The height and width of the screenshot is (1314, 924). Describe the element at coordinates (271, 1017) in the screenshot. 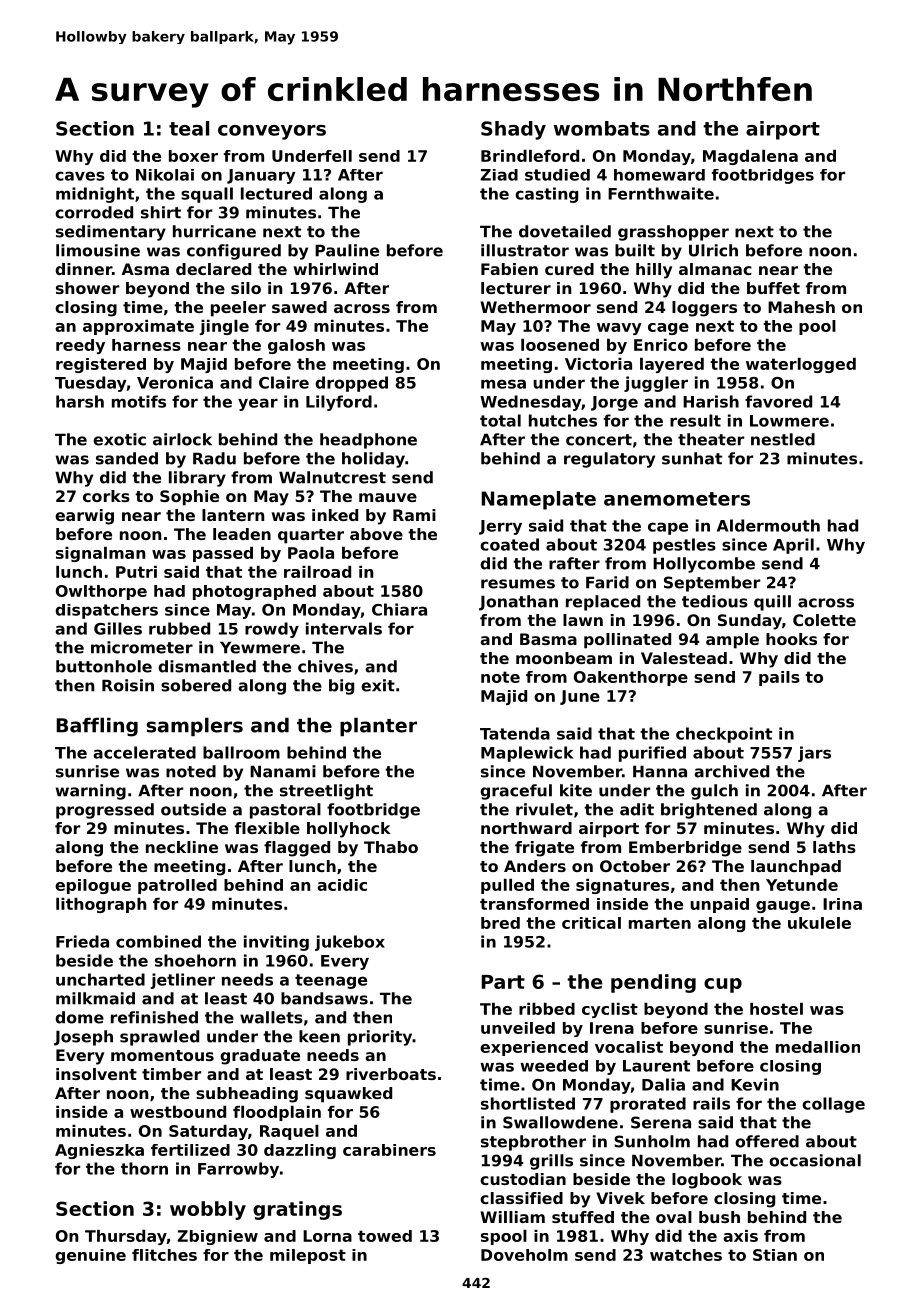

I see `wallets` at that location.
